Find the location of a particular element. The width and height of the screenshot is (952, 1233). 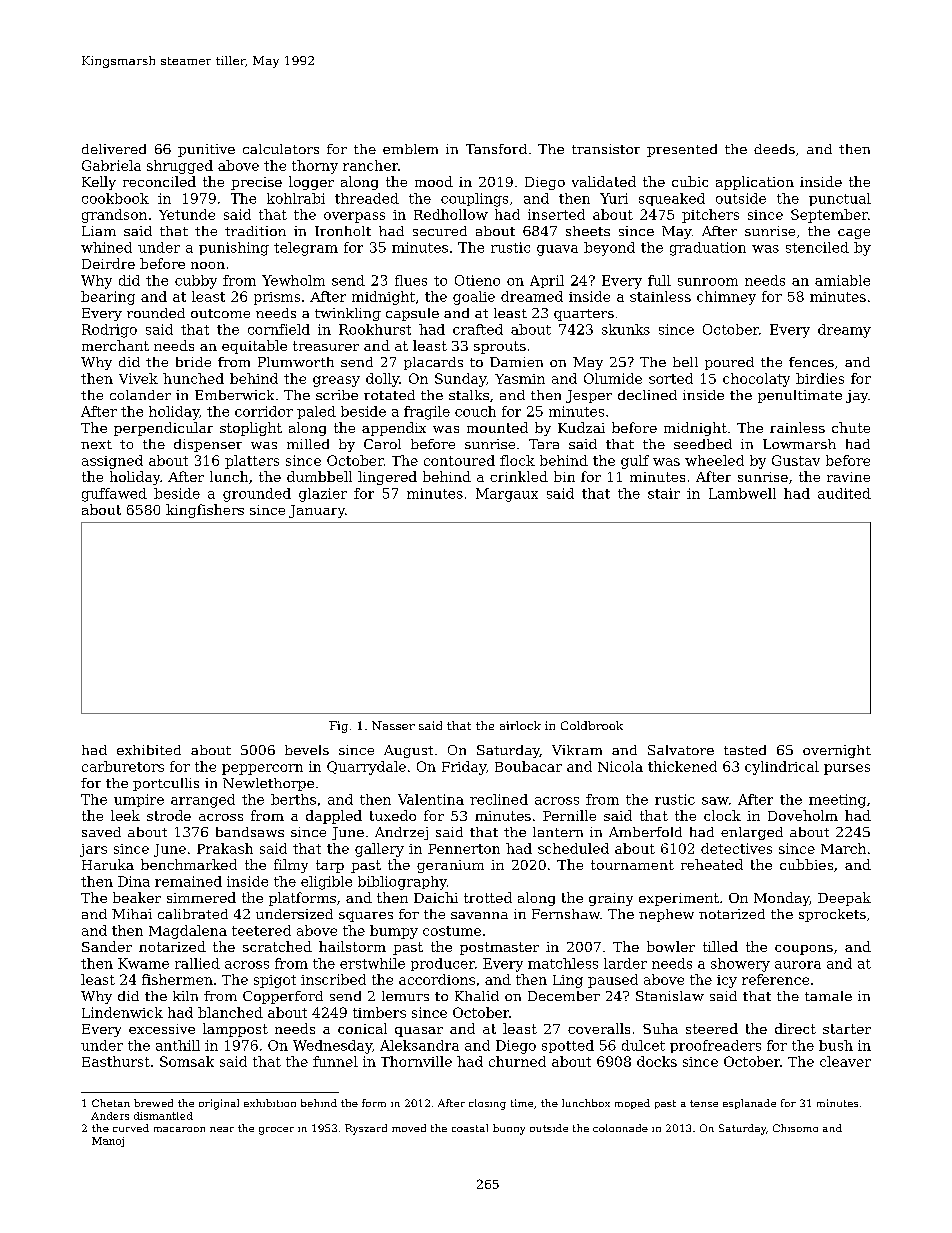

Nasser is located at coordinates (393, 725).
